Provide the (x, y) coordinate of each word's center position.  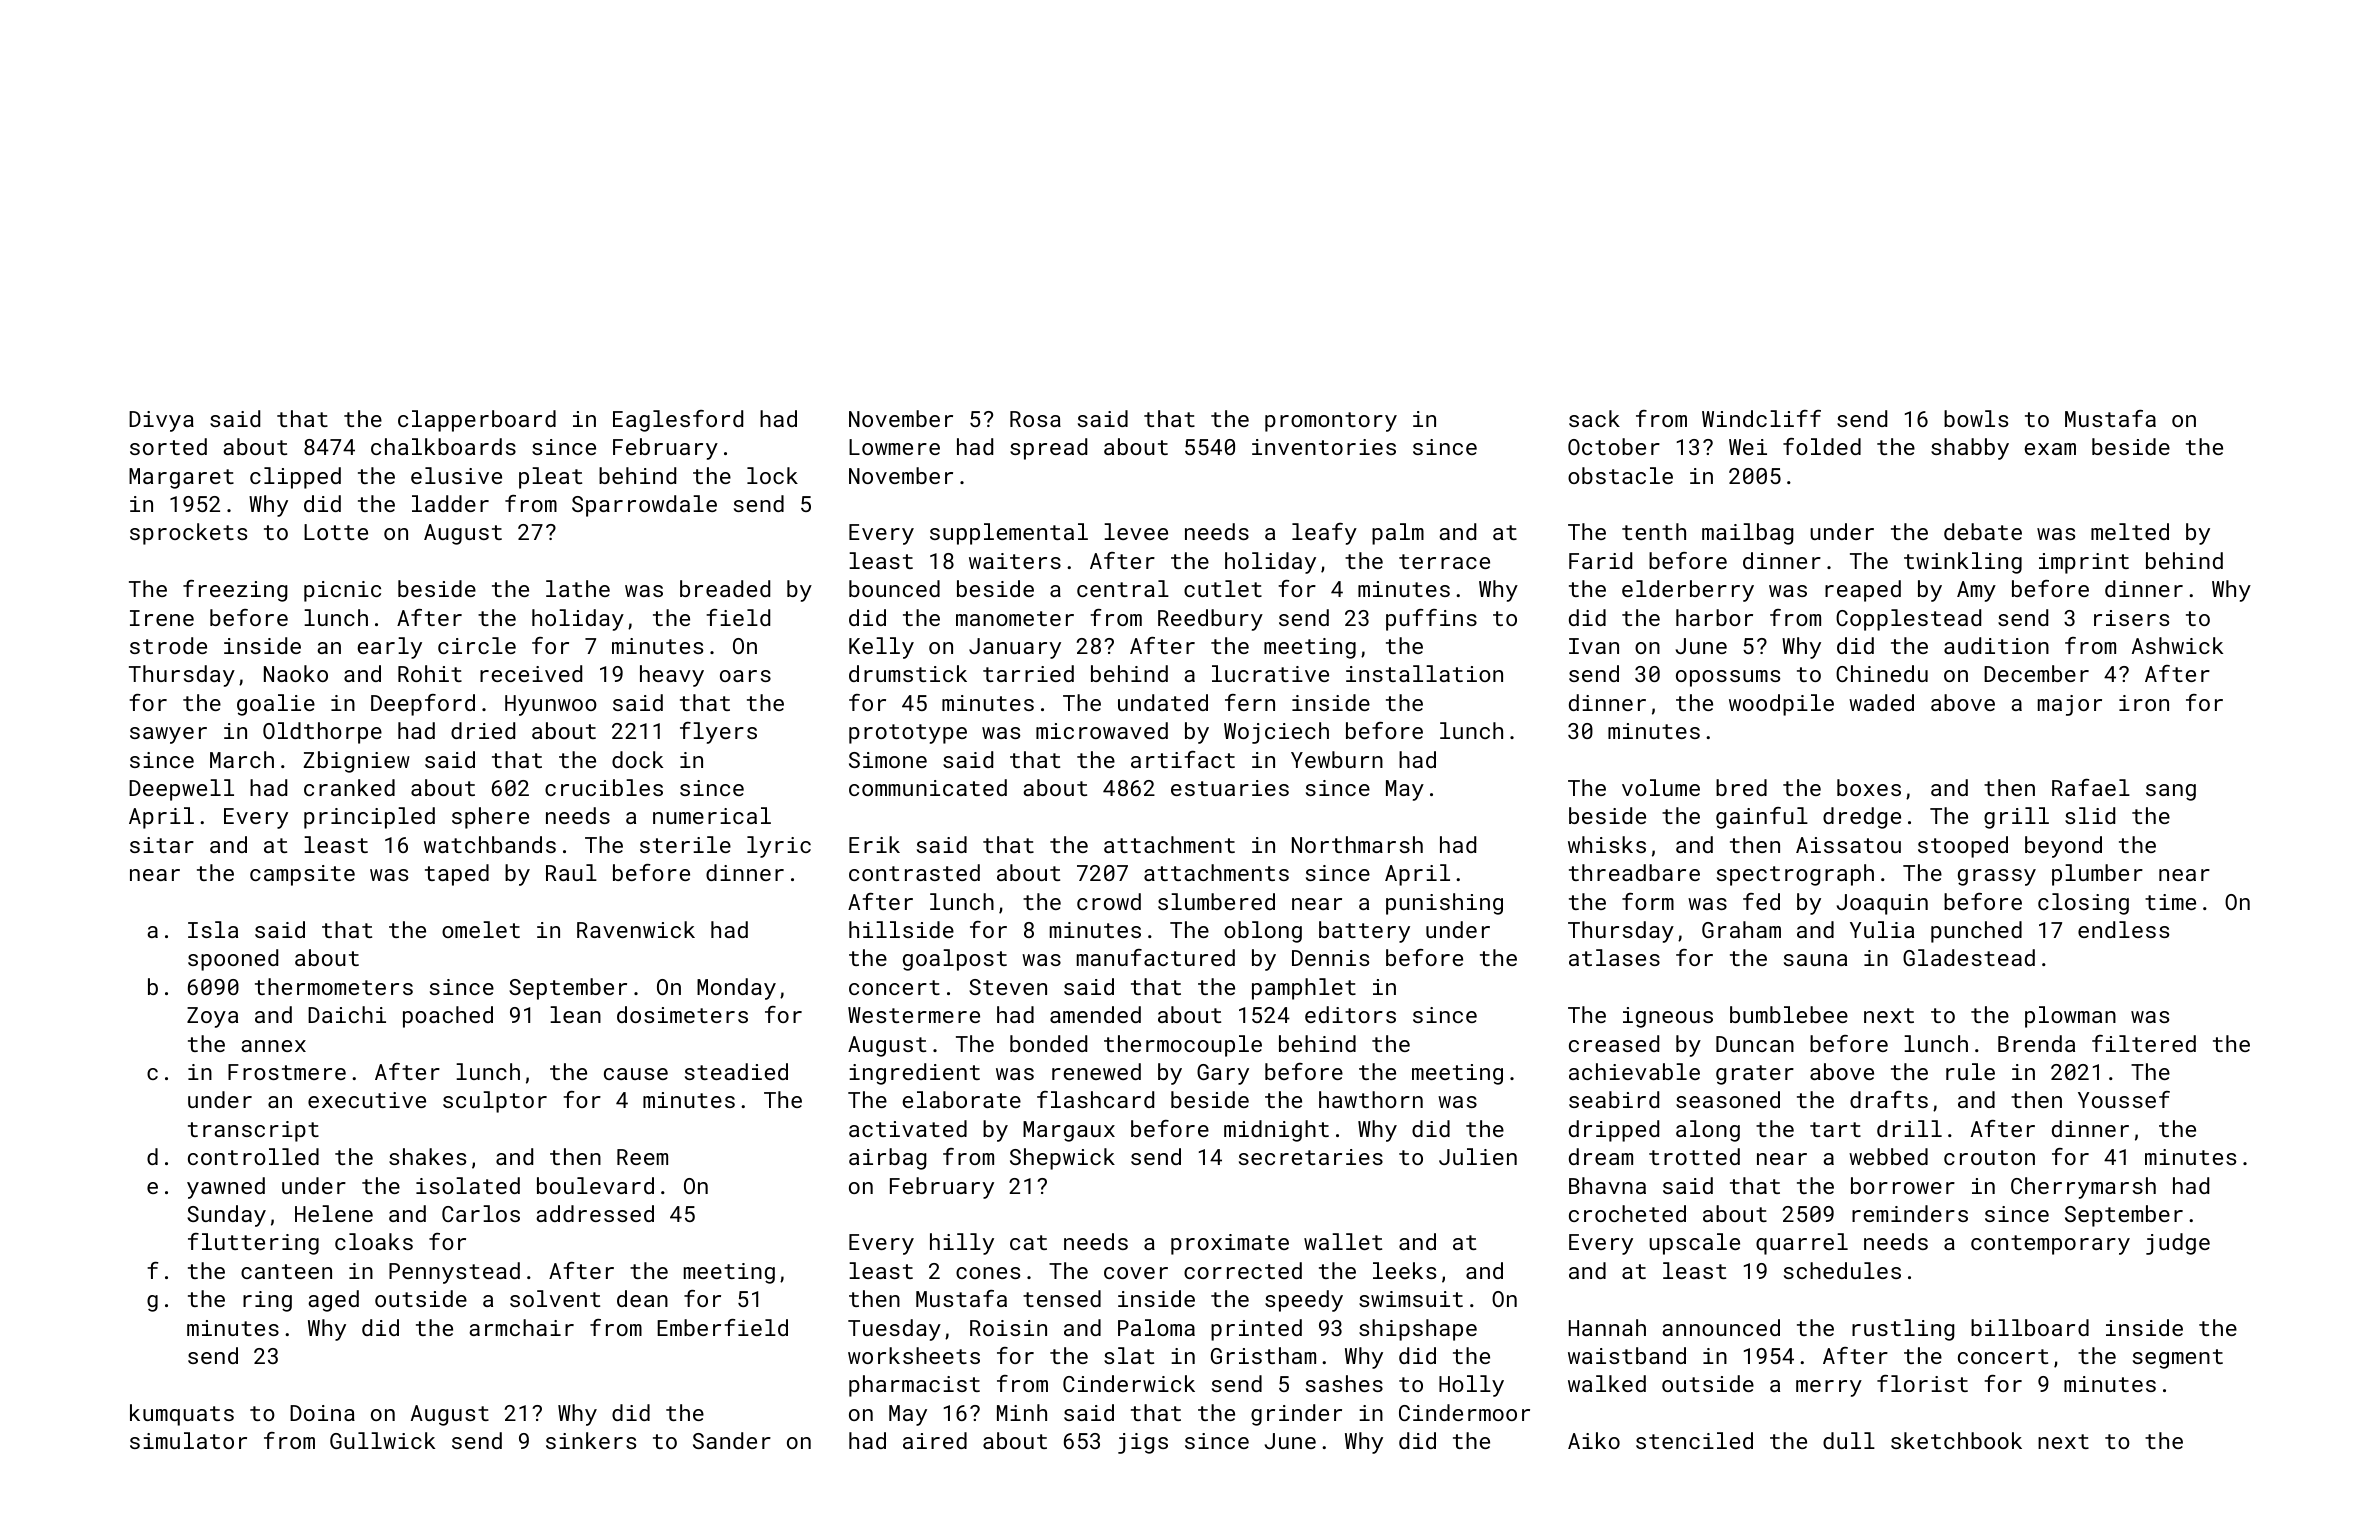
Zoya (212, 1017)
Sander (732, 1440)
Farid (1600, 560)
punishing (1444, 904)
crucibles (604, 787)
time (2170, 902)
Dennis (1330, 958)
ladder (450, 503)
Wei (1748, 447)
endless (2123, 929)
